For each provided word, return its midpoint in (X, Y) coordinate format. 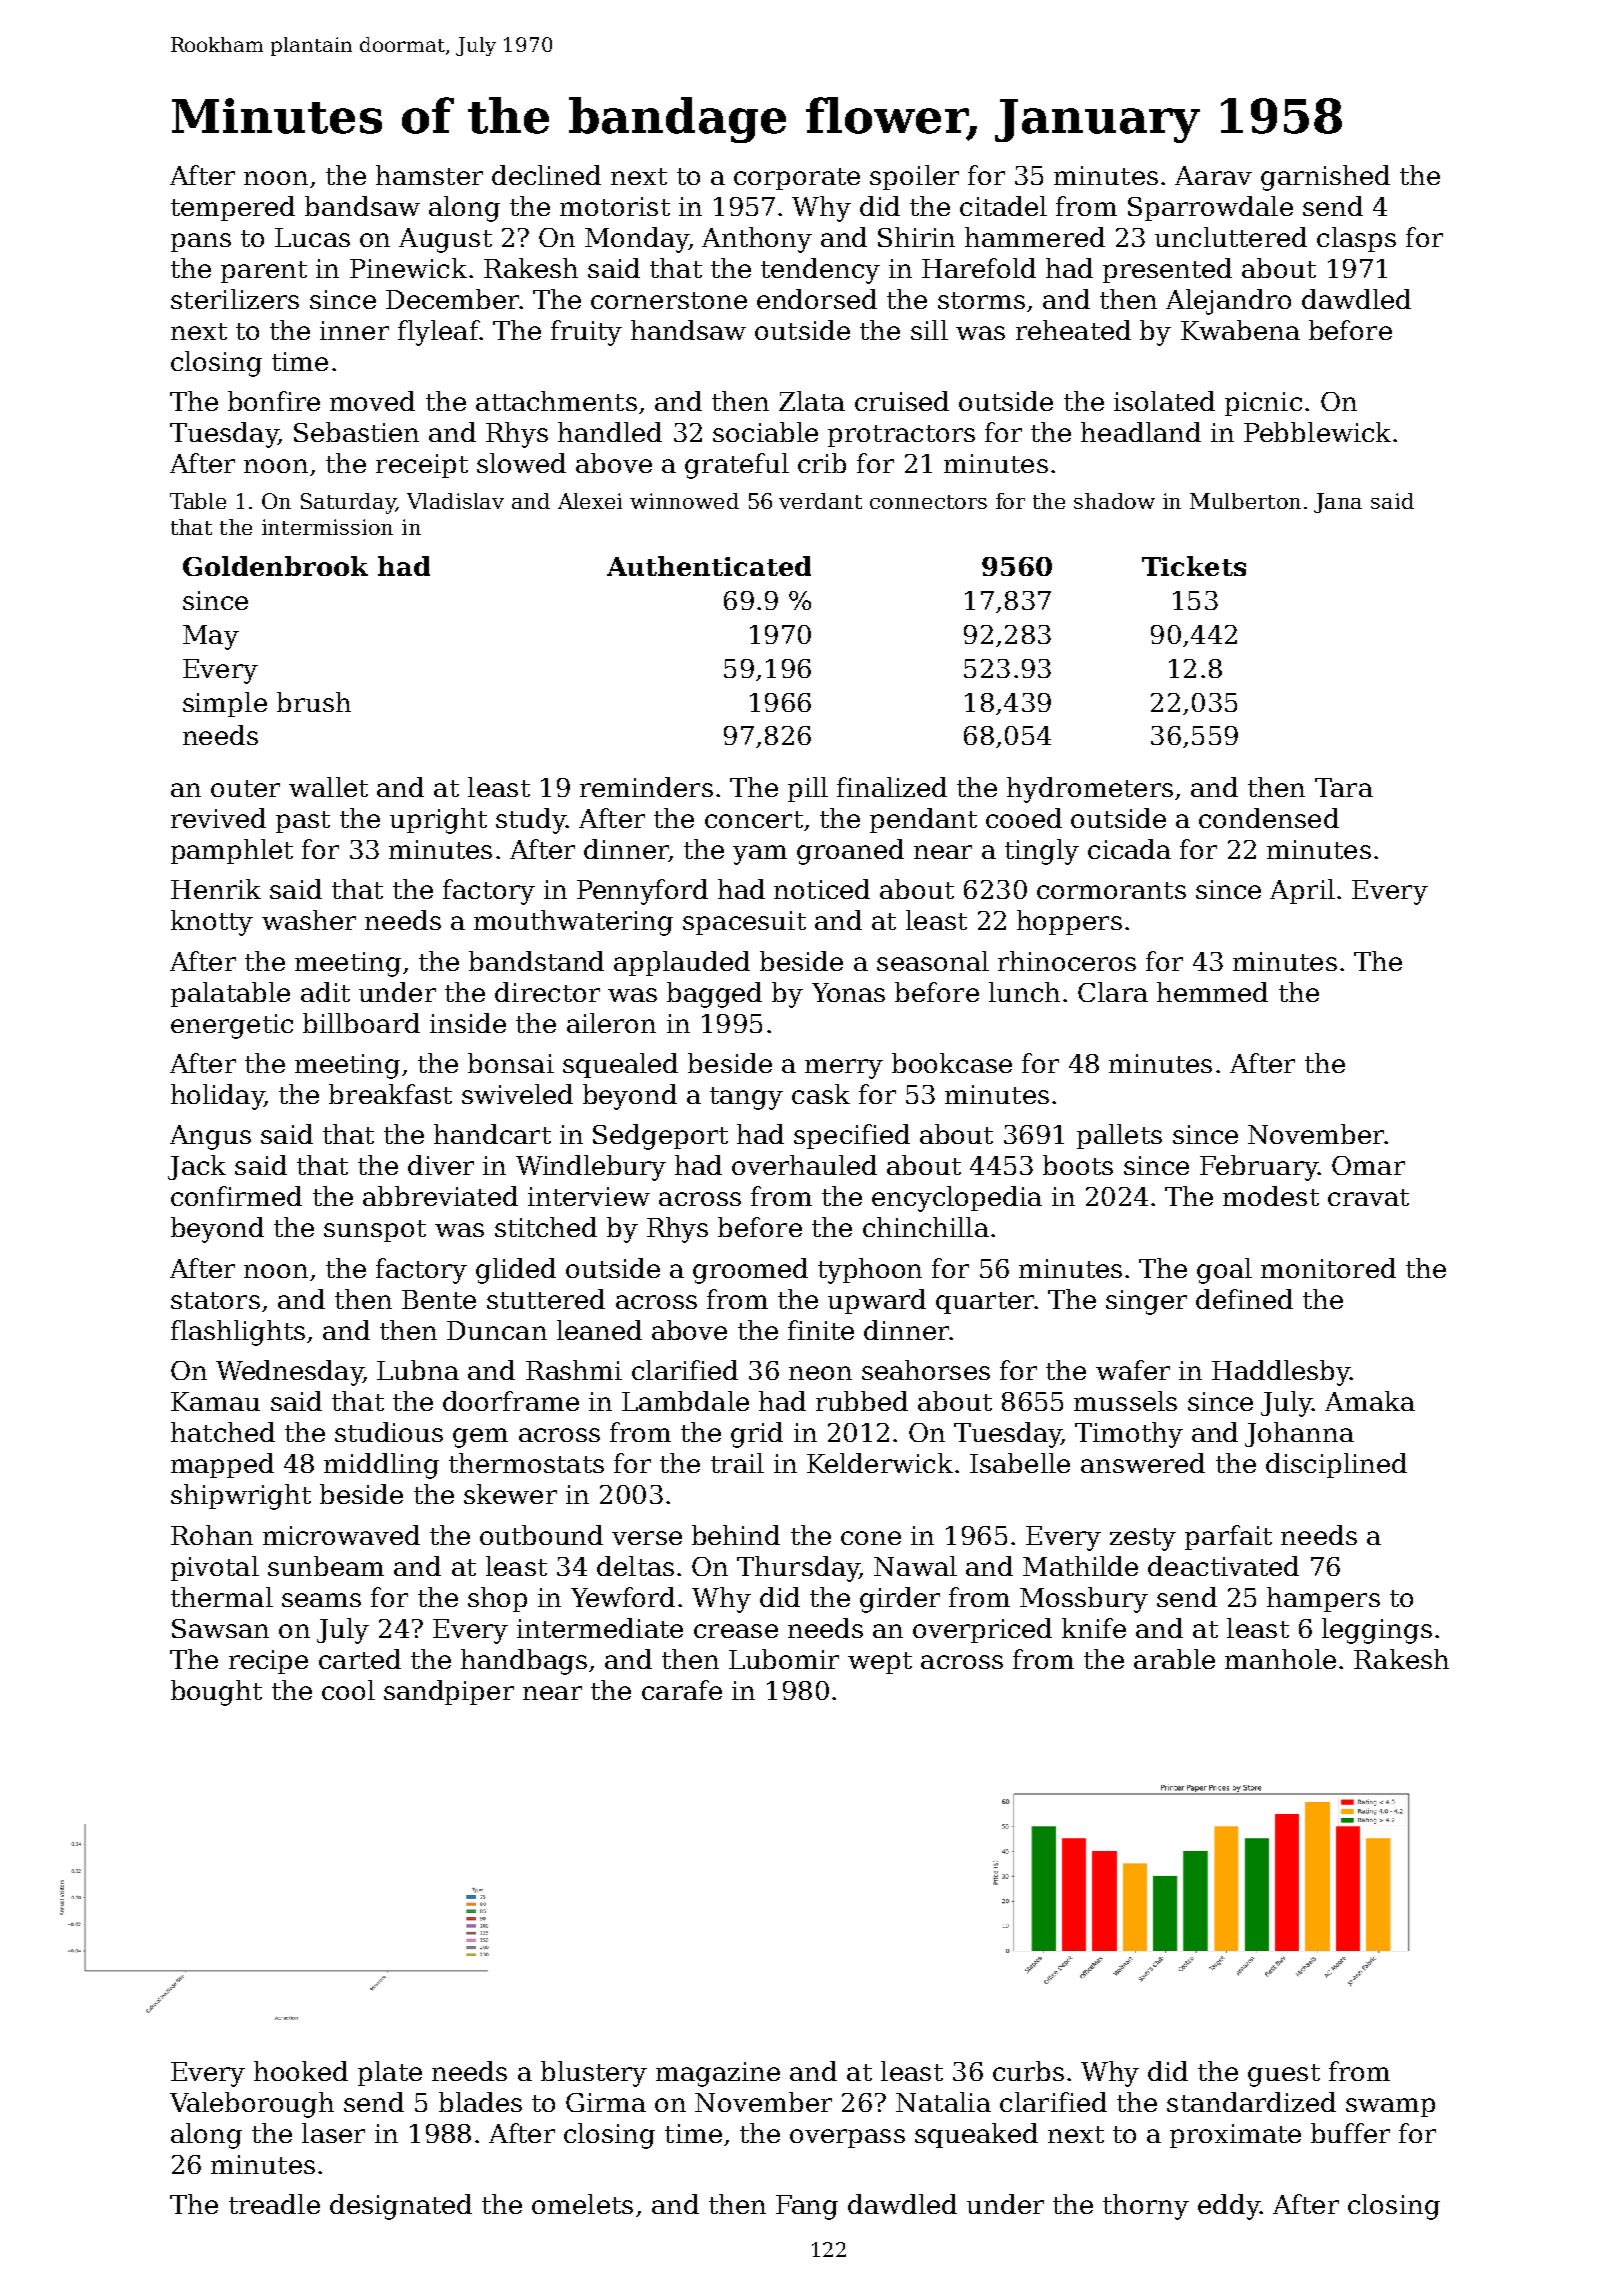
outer (245, 788)
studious (389, 1432)
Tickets (1194, 566)
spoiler (914, 177)
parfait (1228, 1537)
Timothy (1129, 1435)
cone (871, 1538)
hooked (301, 2071)
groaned (850, 852)
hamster (429, 175)
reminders (646, 787)
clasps (1356, 239)
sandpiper (449, 1692)
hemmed (1212, 992)
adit (325, 992)
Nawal (915, 1566)
